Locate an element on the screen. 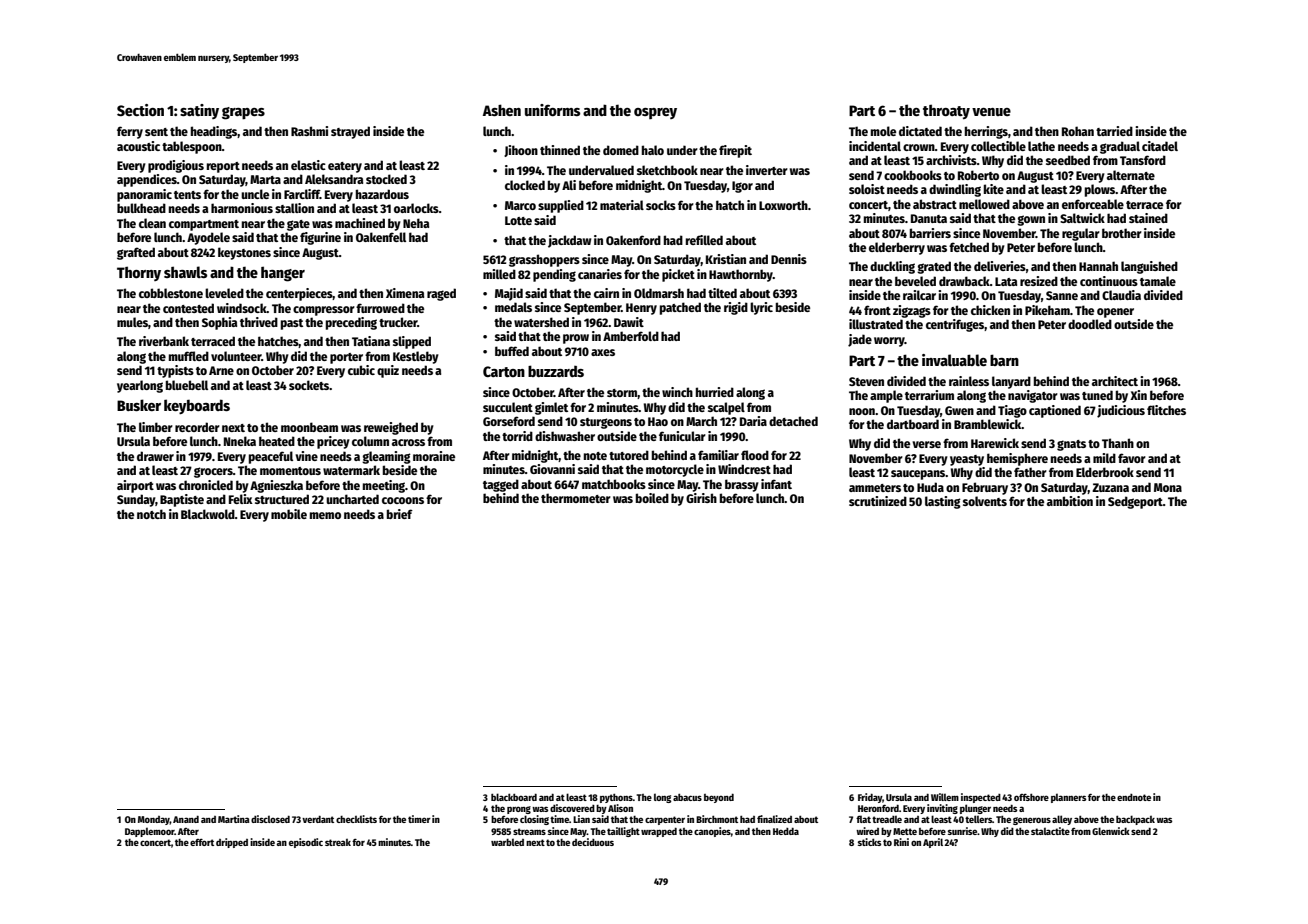  offshore is located at coordinates (1031, 797).
